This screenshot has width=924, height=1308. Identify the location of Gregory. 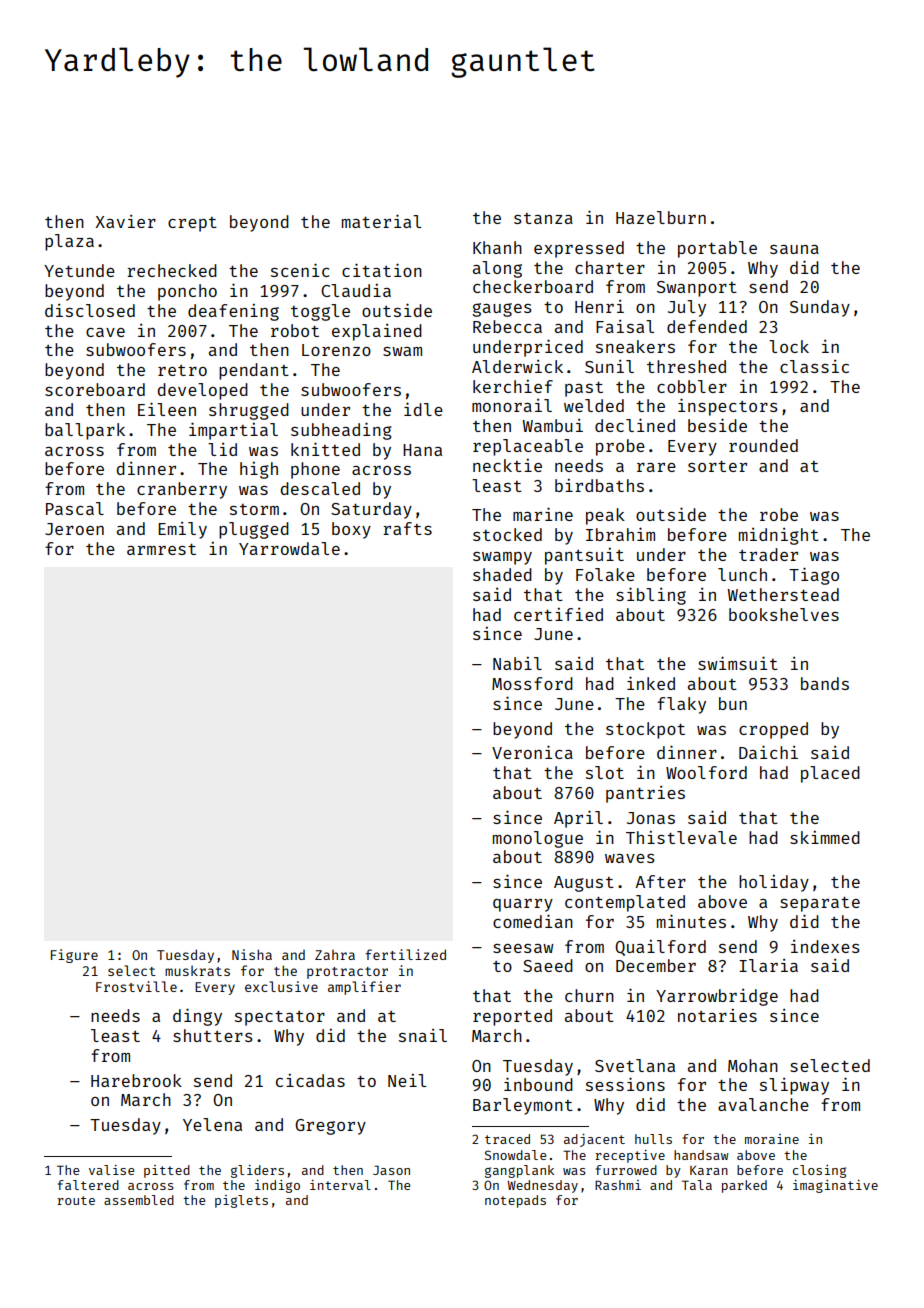
(330, 1127).
